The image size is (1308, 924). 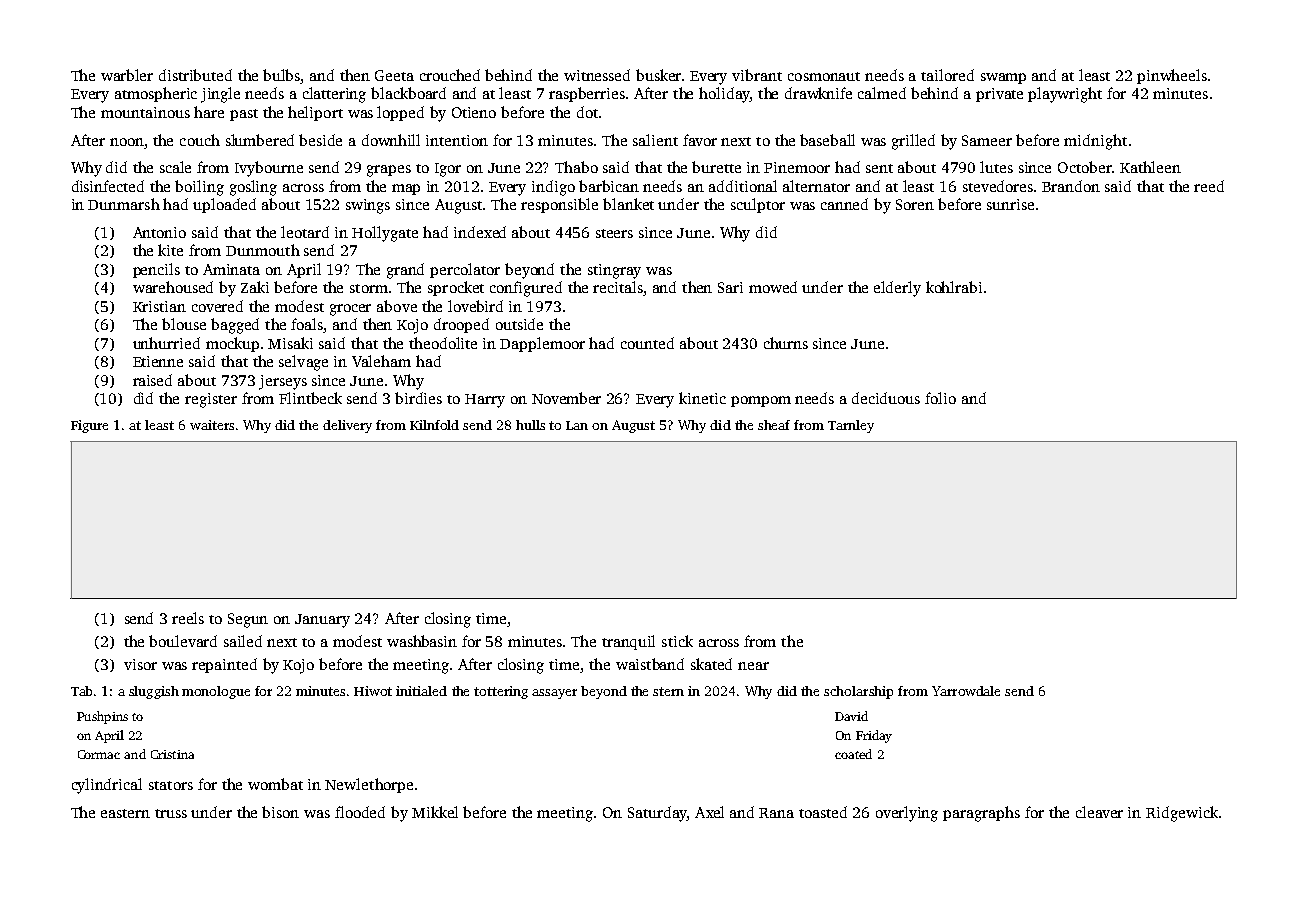 I want to click on washbasin, so click(x=422, y=641).
